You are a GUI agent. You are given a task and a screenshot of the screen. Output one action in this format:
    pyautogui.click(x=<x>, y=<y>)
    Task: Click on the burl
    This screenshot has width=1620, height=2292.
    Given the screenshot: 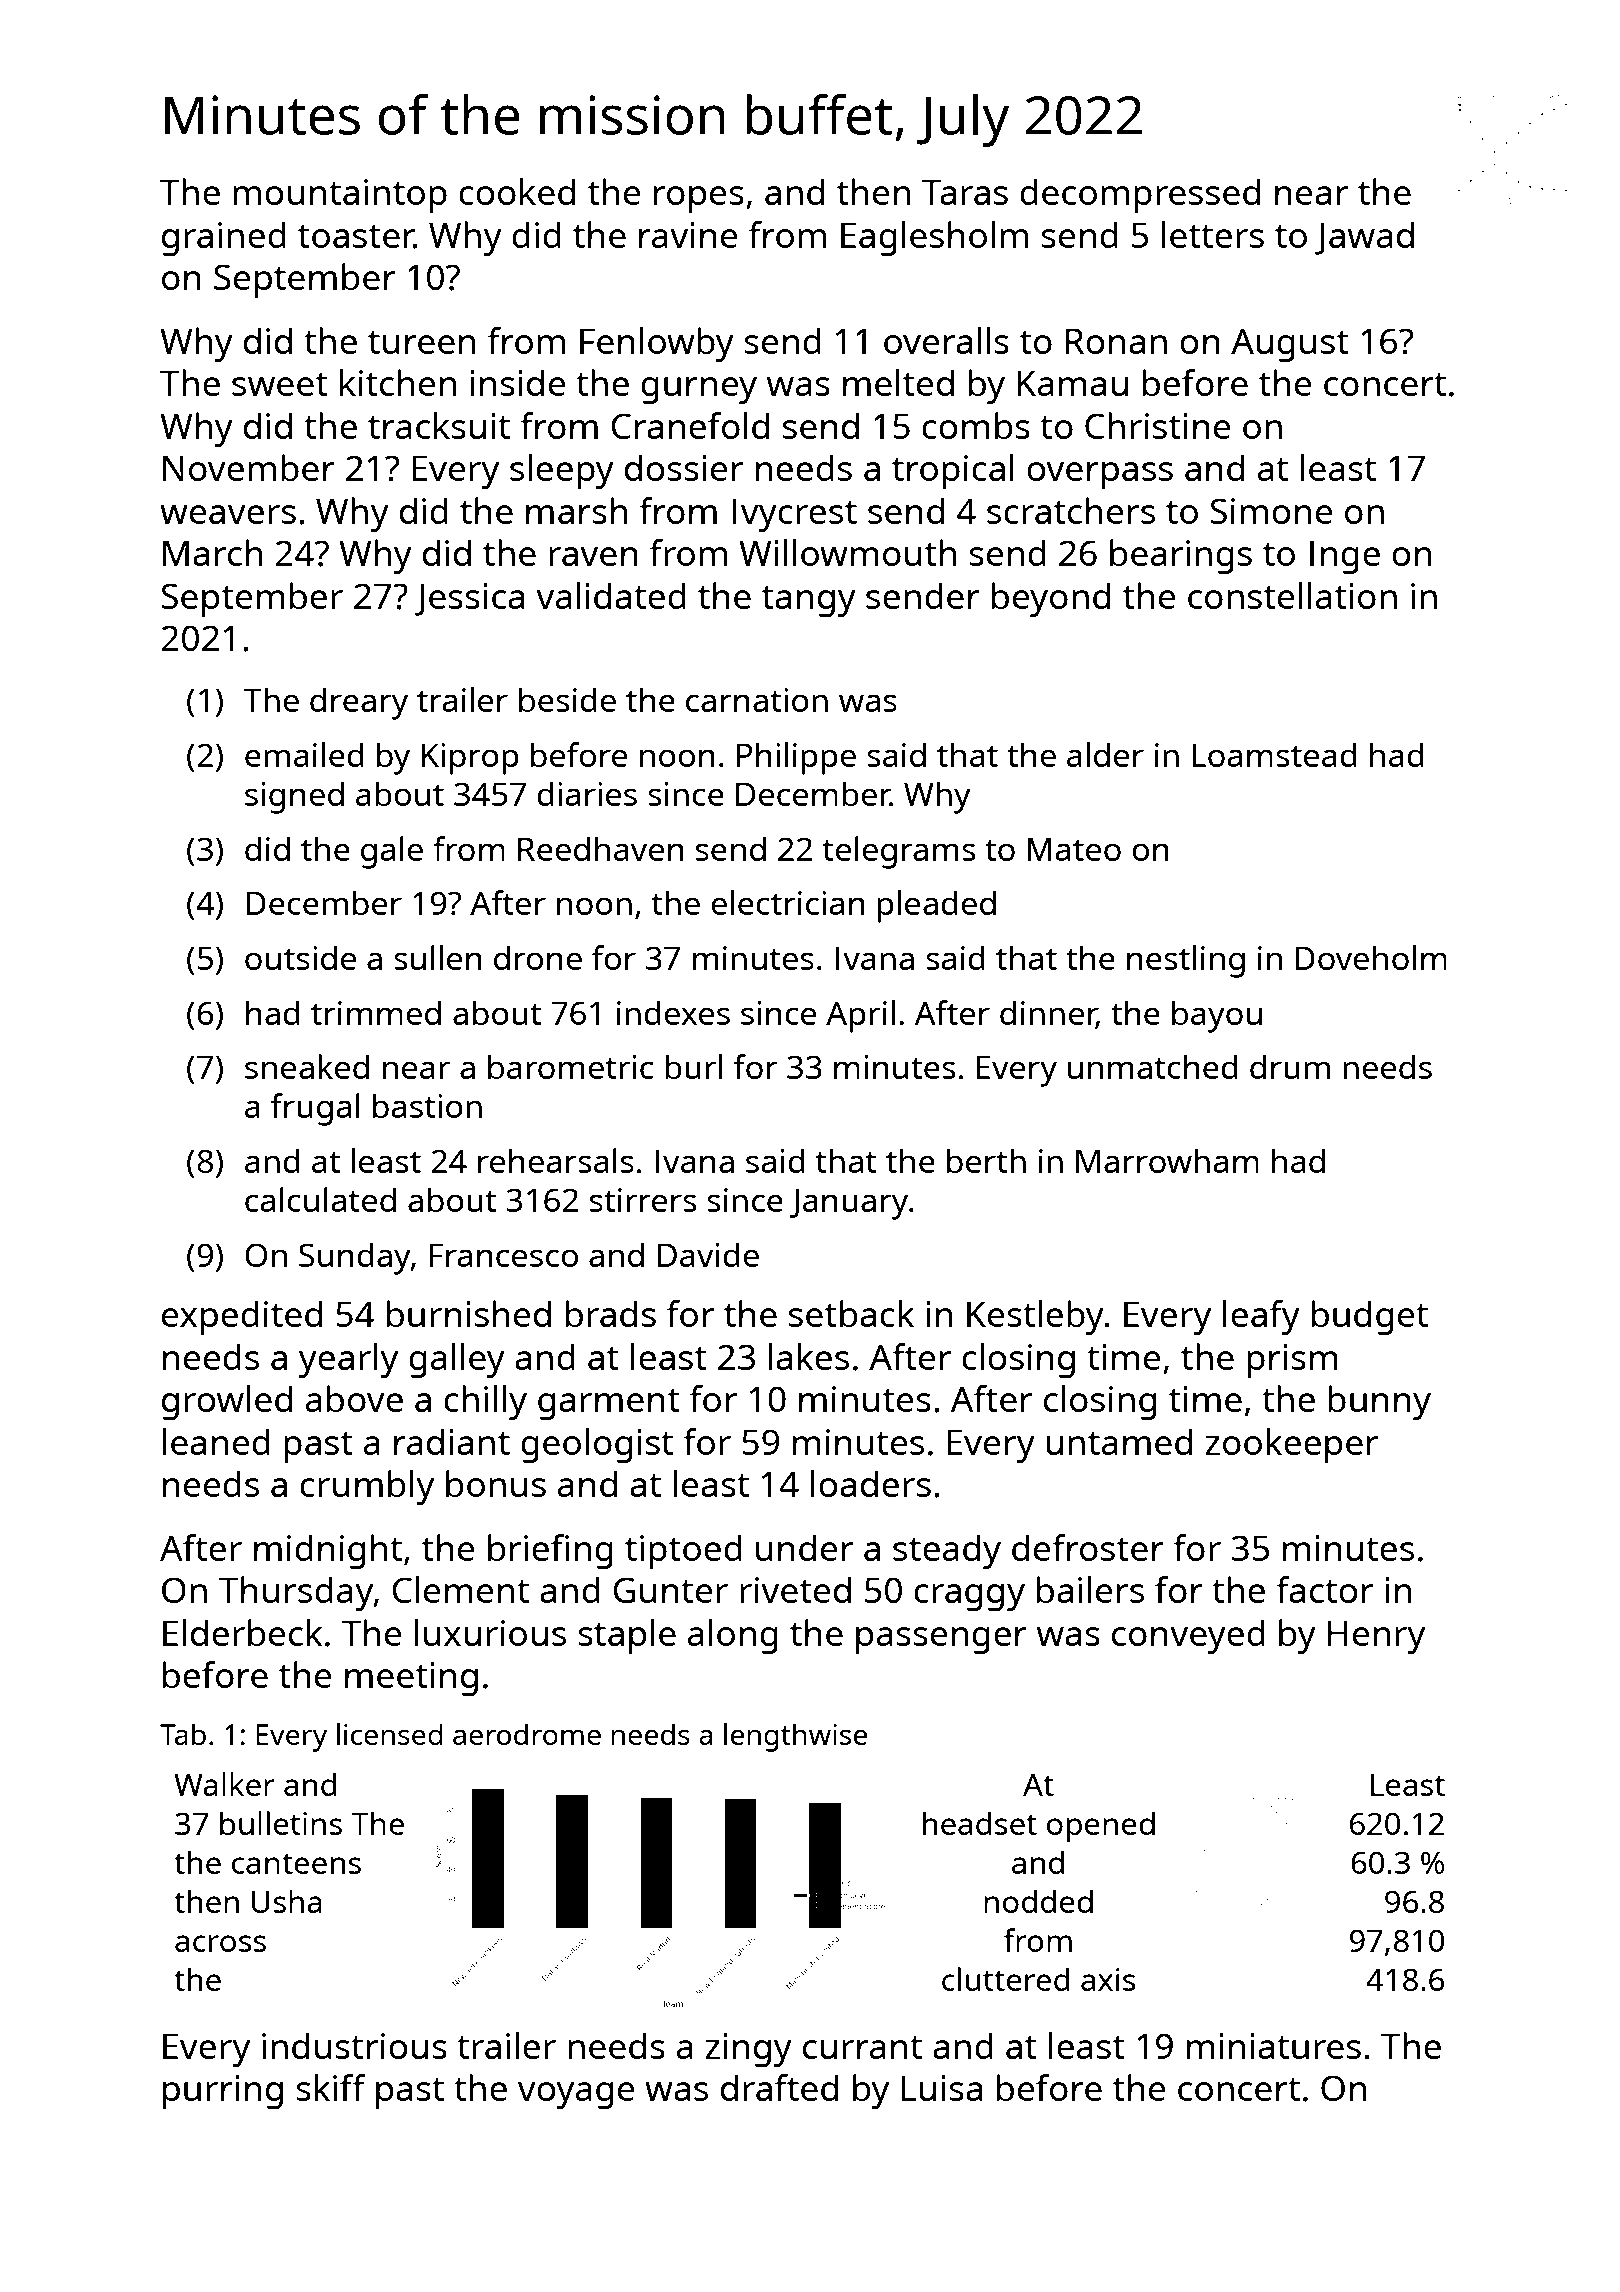 What is the action you would take?
    pyautogui.click(x=693, y=1066)
